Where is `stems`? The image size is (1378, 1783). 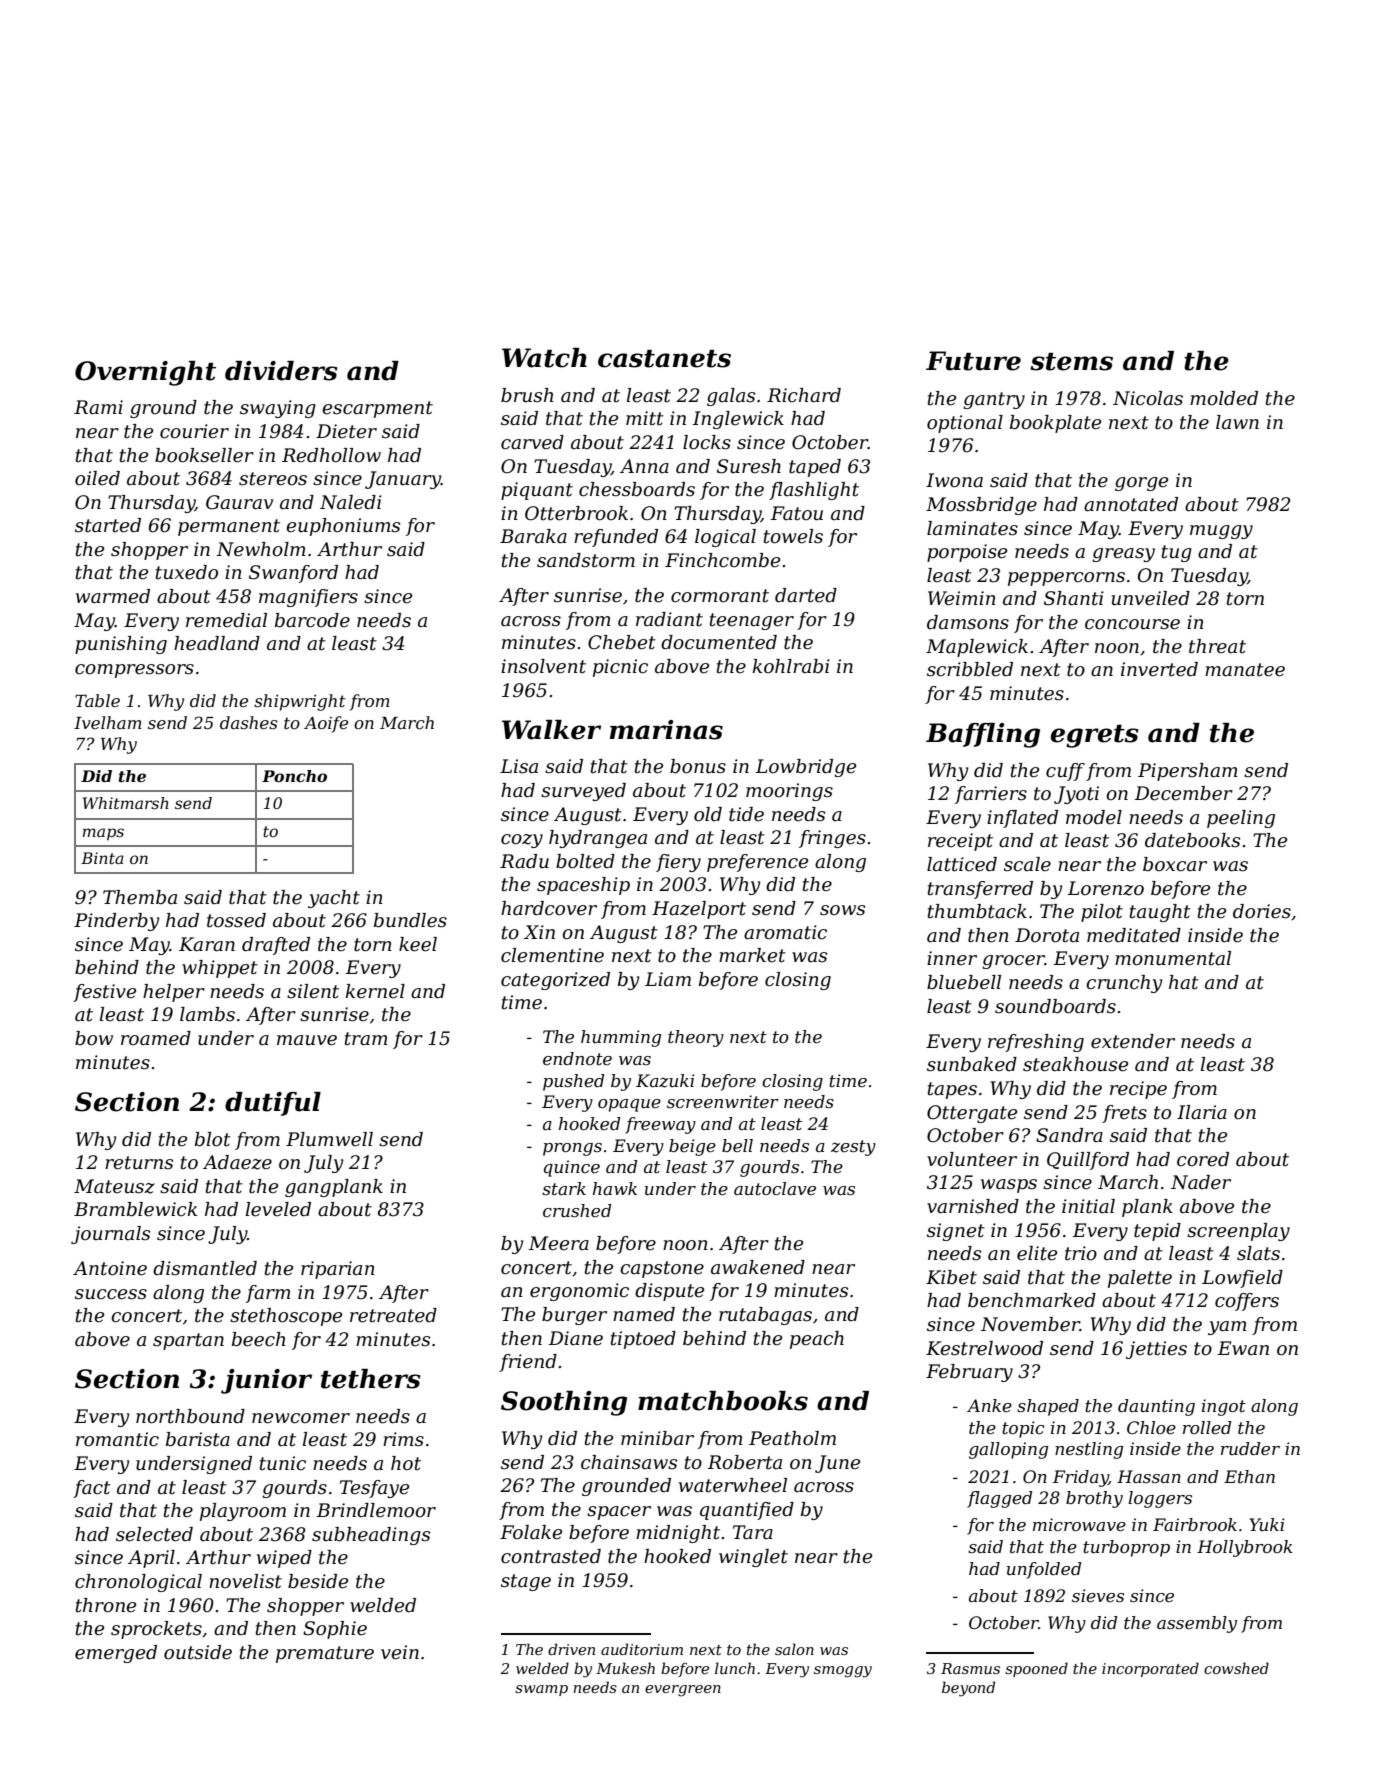
stems is located at coordinates (1072, 362).
